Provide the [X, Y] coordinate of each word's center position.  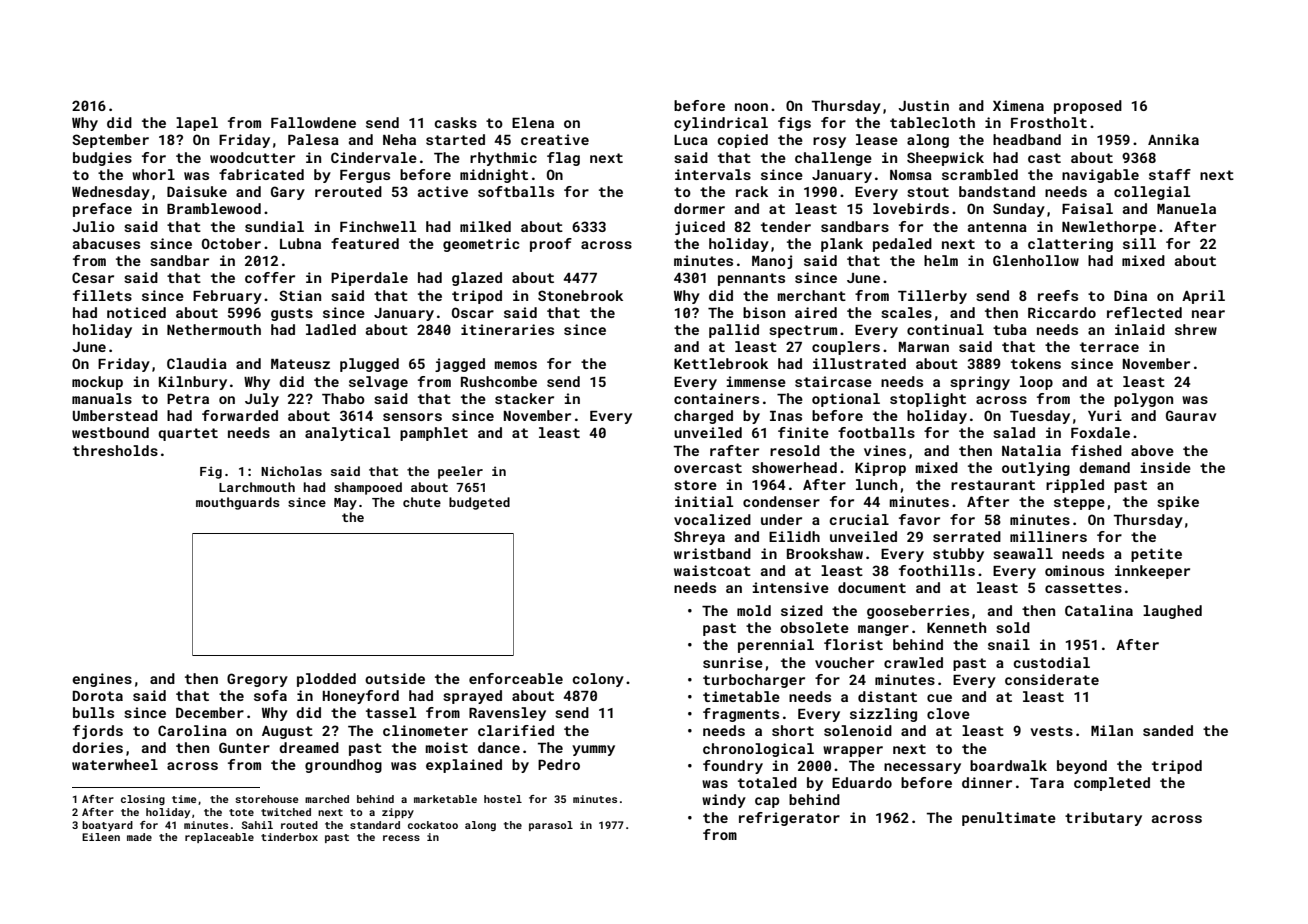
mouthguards [238, 503]
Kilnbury [193, 383]
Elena [533, 122]
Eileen [101, 837]
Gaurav [1191, 415]
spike [1178, 503]
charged [703, 417]
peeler [460, 472]
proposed [1088, 107]
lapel [197, 124]
